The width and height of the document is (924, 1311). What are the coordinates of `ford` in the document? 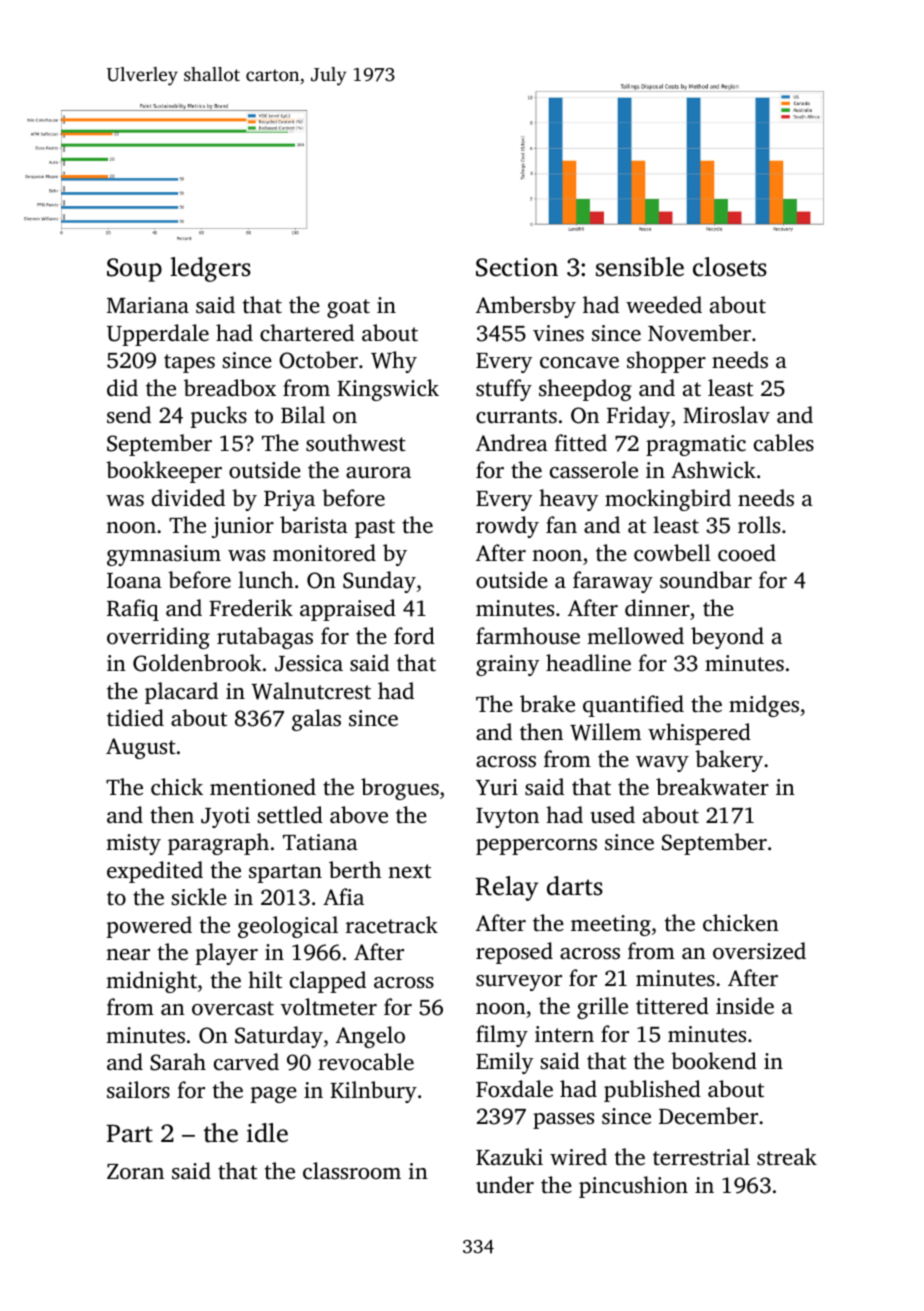 It's located at (414, 636).
